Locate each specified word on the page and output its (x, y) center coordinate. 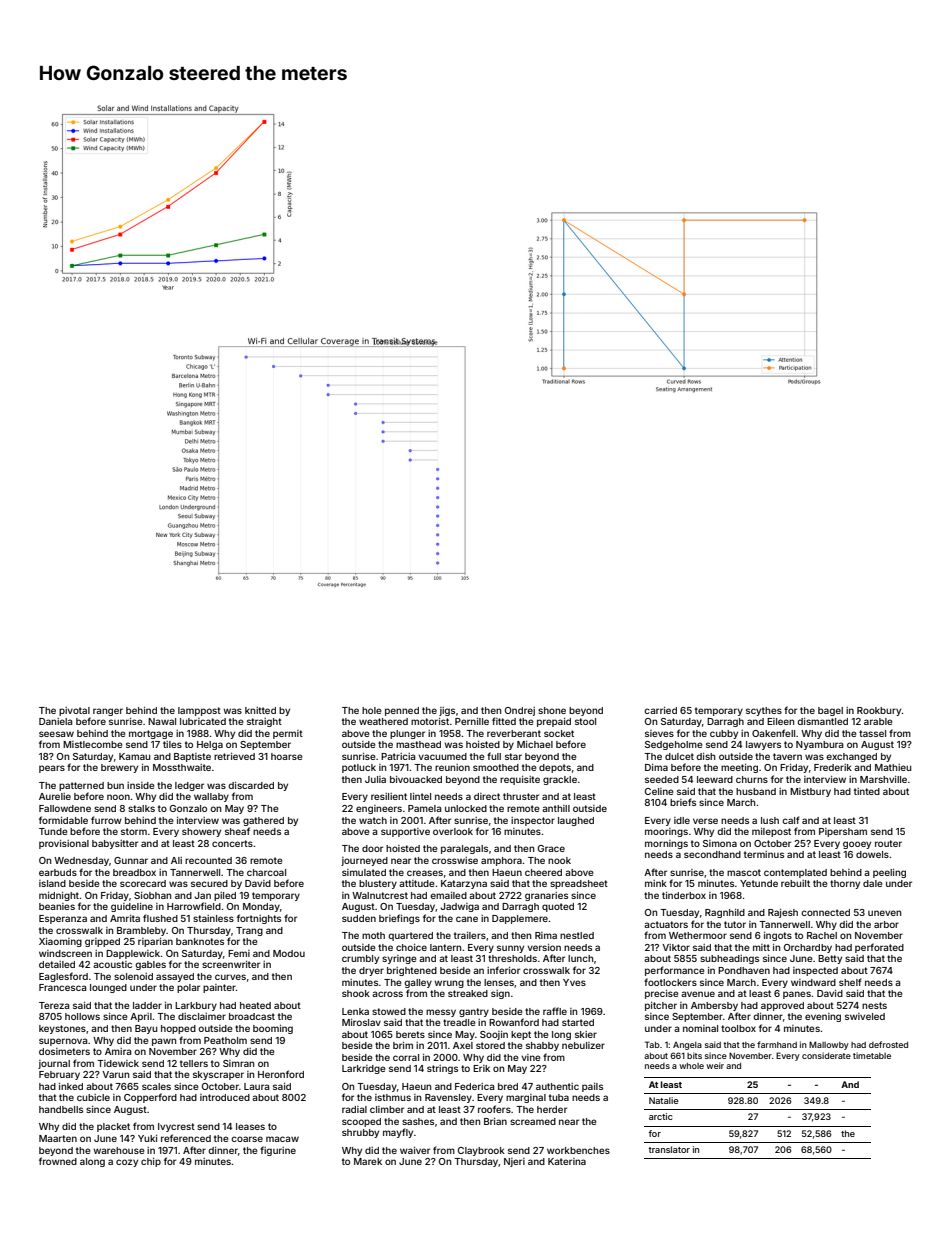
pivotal (74, 711)
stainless (213, 918)
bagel (830, 711)
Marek (368, 1161)
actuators (666, 924)
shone (552, 710)
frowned (58, 1161)
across (387, 994)
